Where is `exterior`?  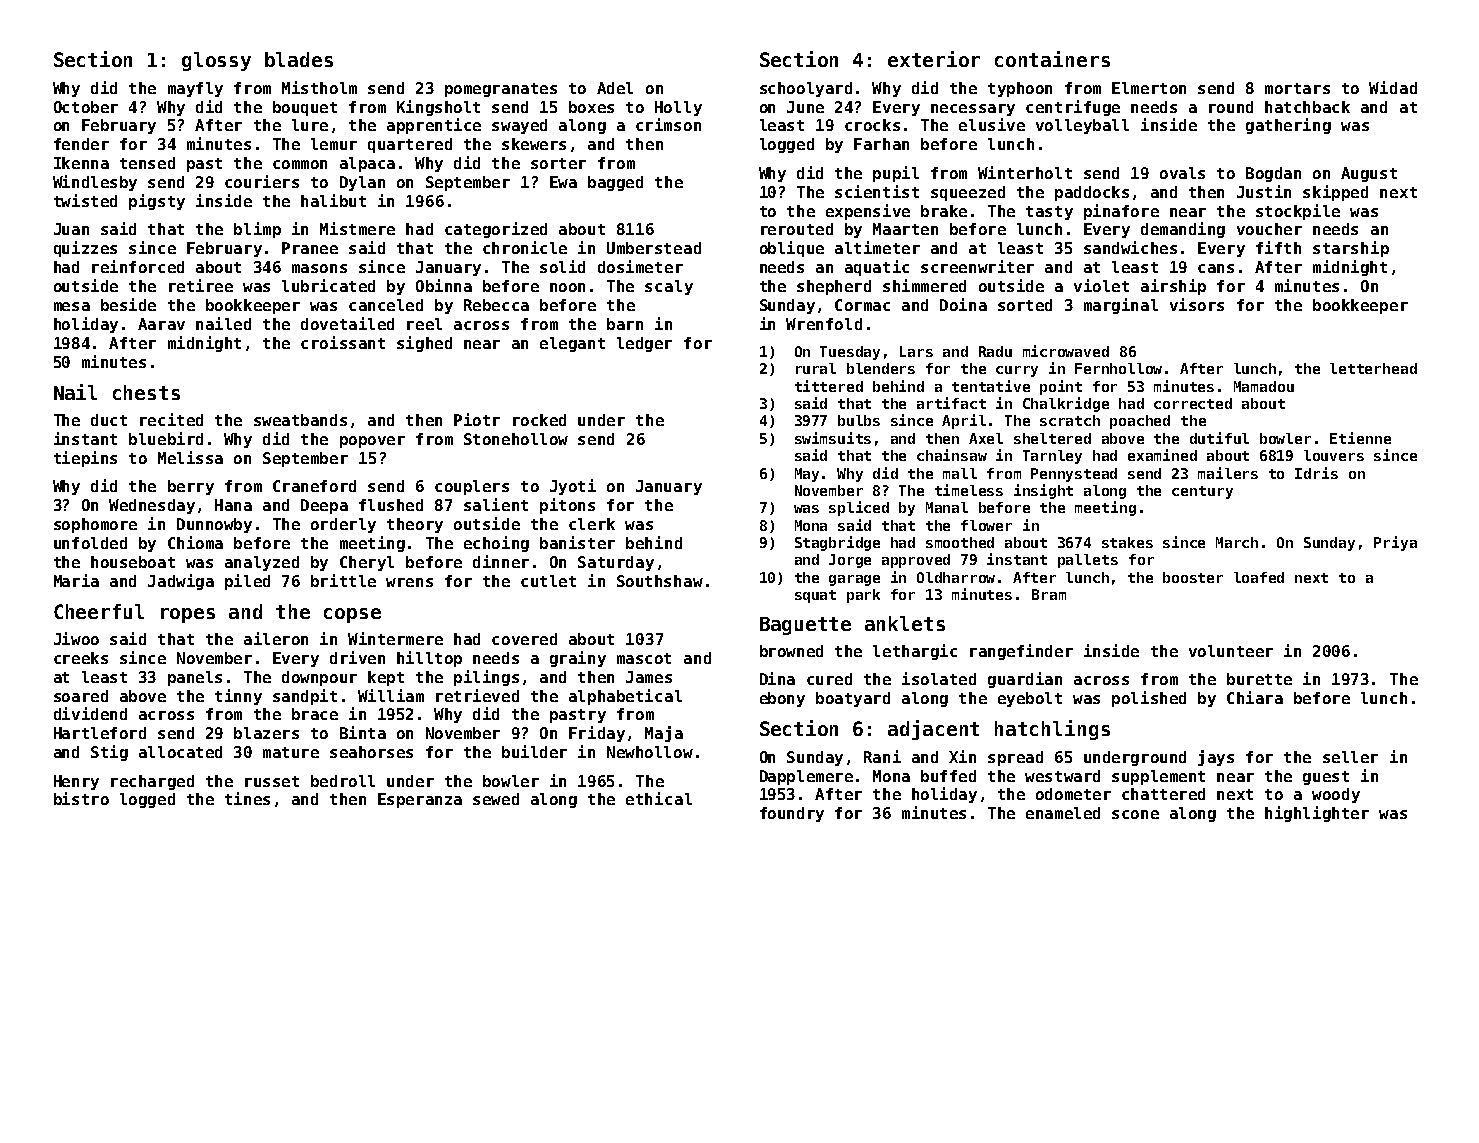 exterior is located at coordinates (934, 59).
